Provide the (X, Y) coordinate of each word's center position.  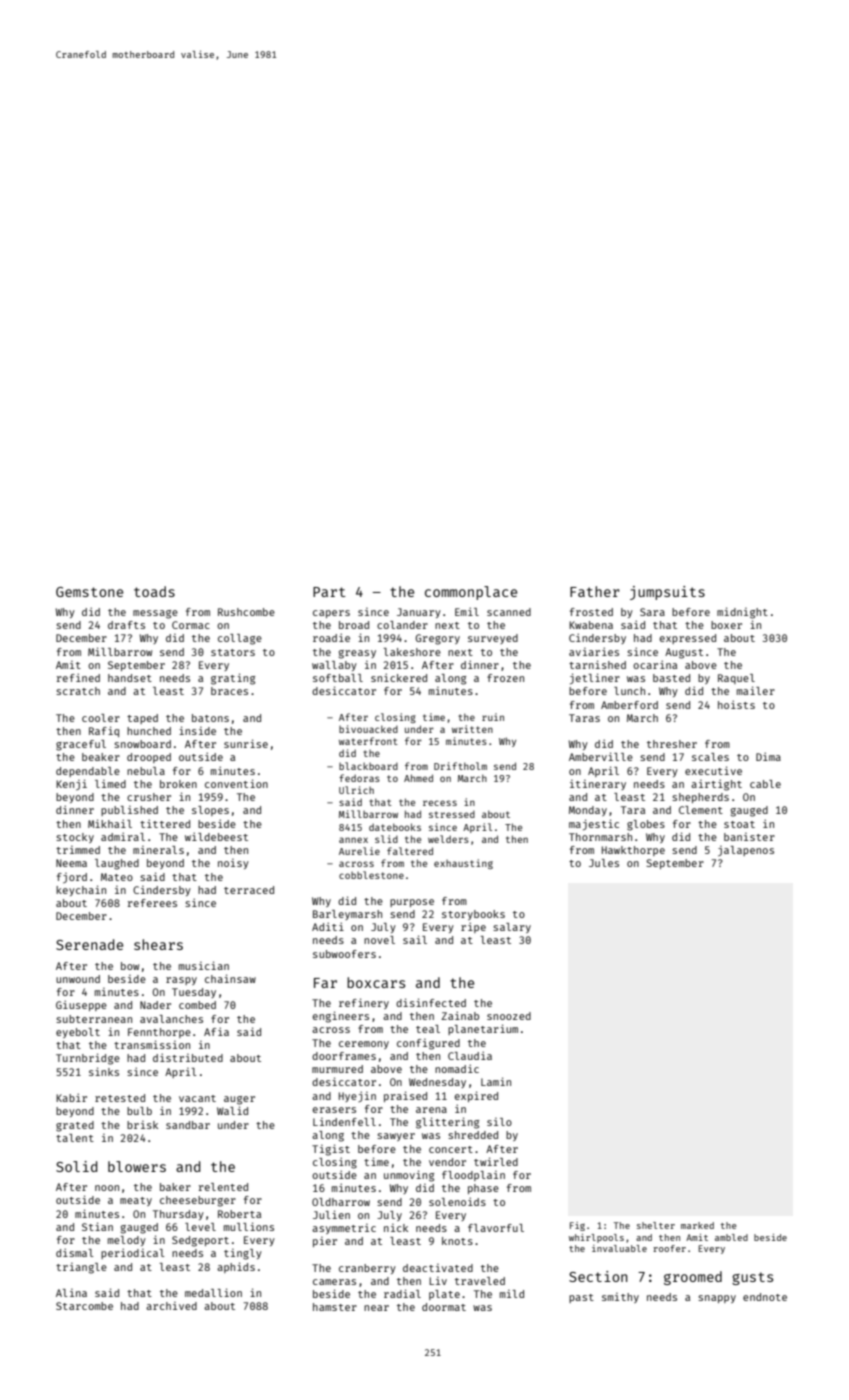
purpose (412, 903)
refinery (364, 1003)
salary (512, 928)
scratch (78, 691)
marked (697, 1225)
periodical (133, 1253)
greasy (357, 654)
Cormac (191, 625)
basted (671, 678)
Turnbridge (88, 1059)
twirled (496, 1161)
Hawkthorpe (633, 851)
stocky (75, 838)
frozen (505, 678)
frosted (591, 612)
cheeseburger (198, 1201)
